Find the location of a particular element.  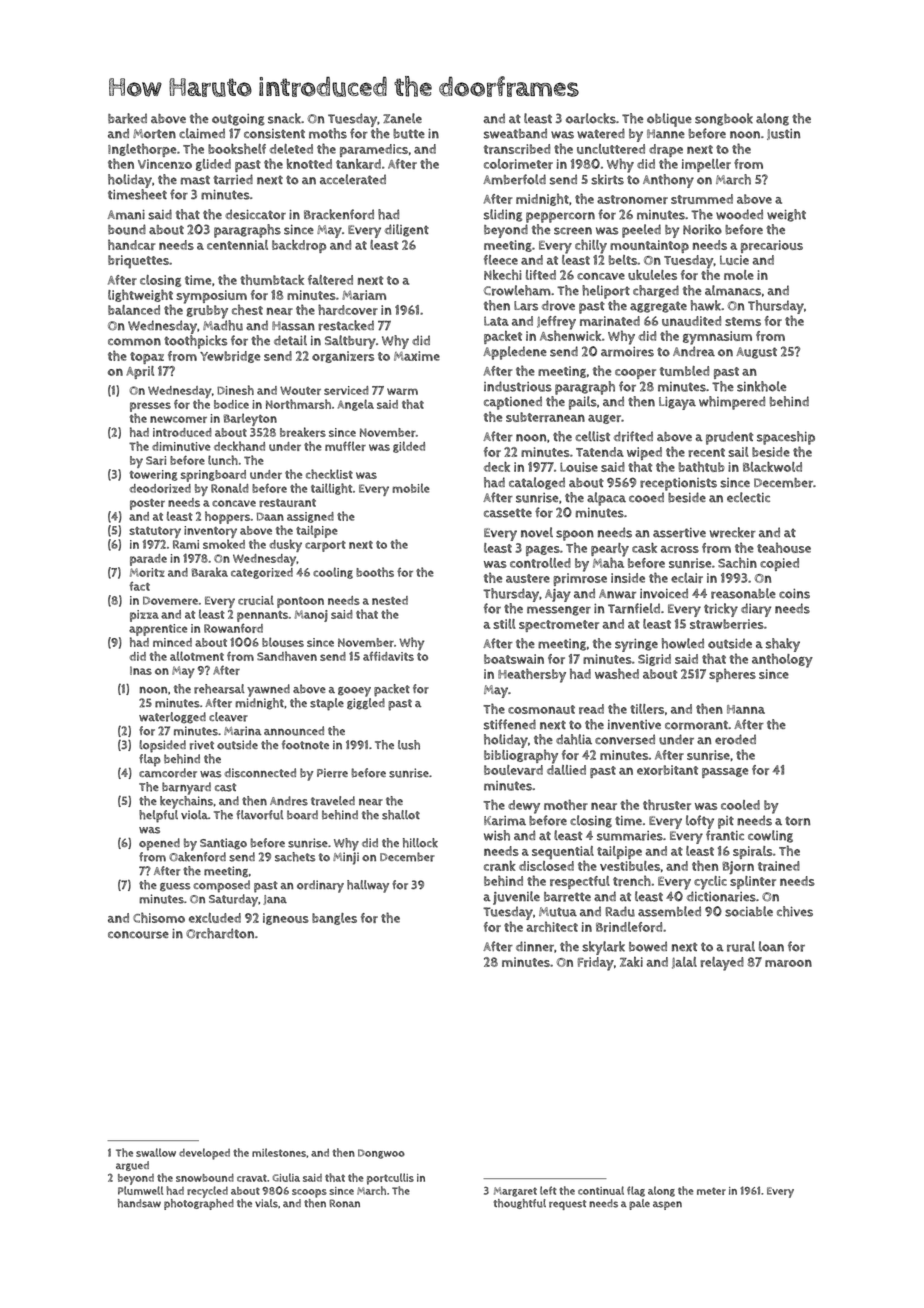

outgoing is located at coordinates (238, 120).
